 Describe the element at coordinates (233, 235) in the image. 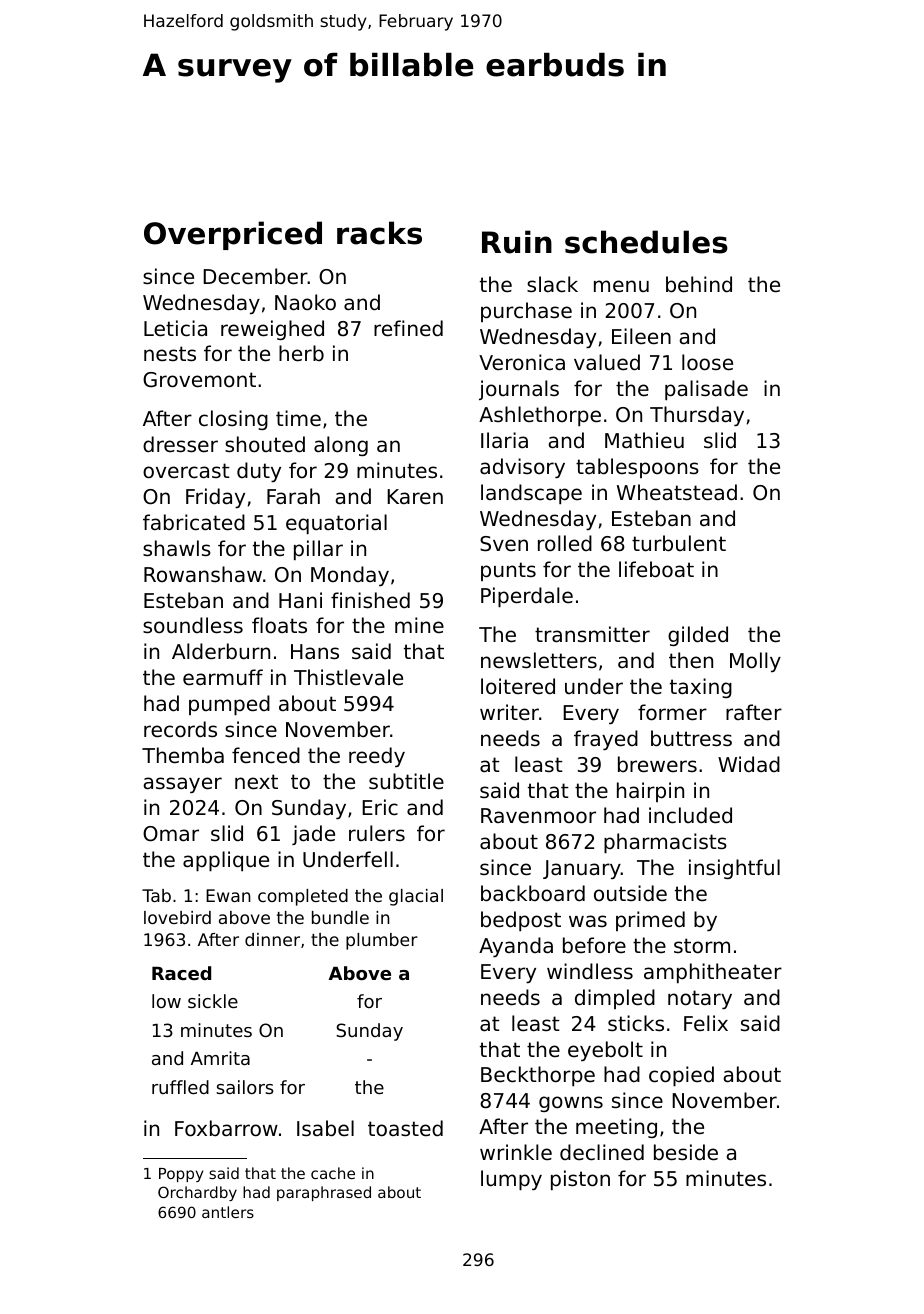

I see `Overpriced` at that location.
